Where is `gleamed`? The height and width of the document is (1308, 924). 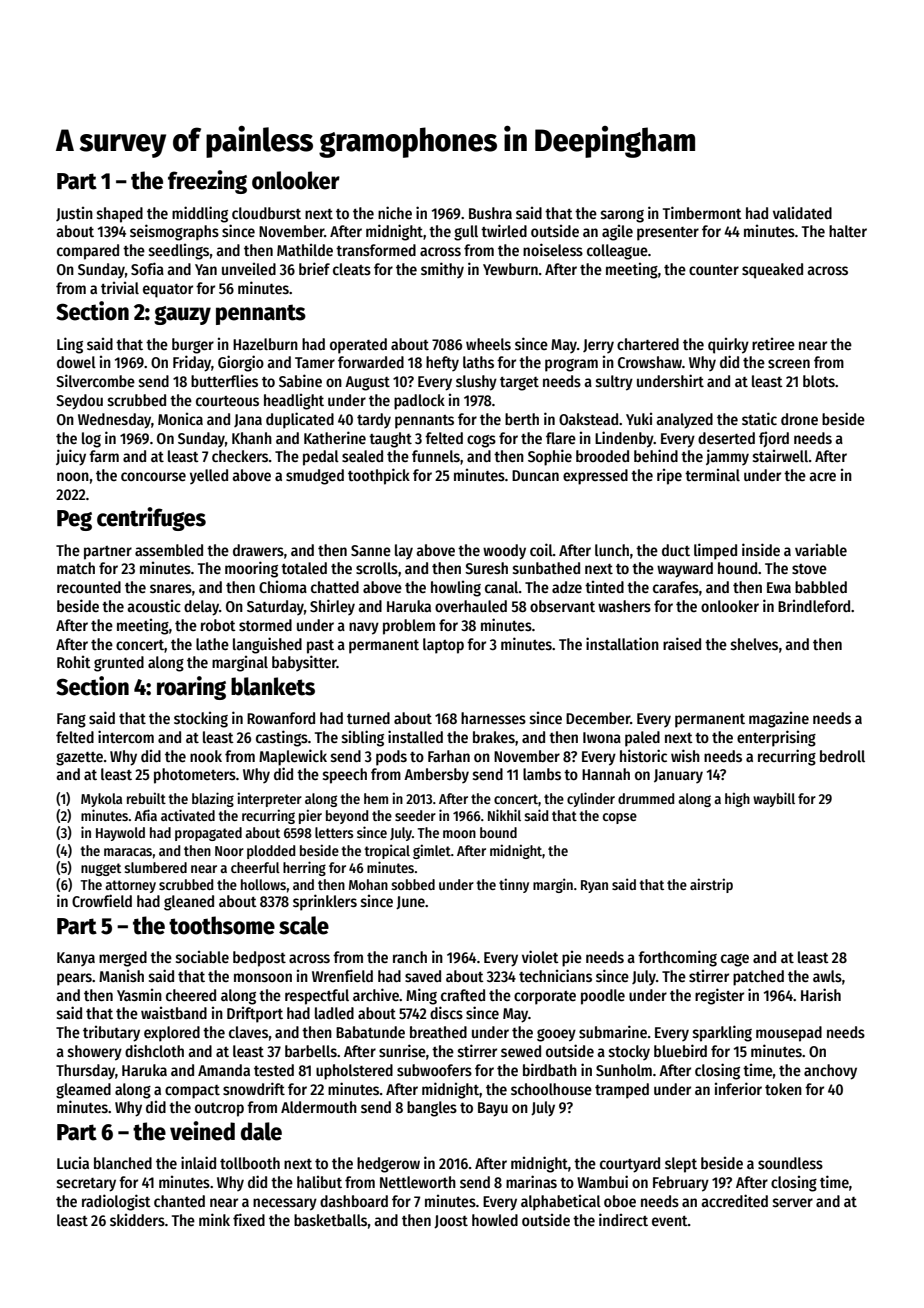
gleamed is located at coordinates (83, 1091).
